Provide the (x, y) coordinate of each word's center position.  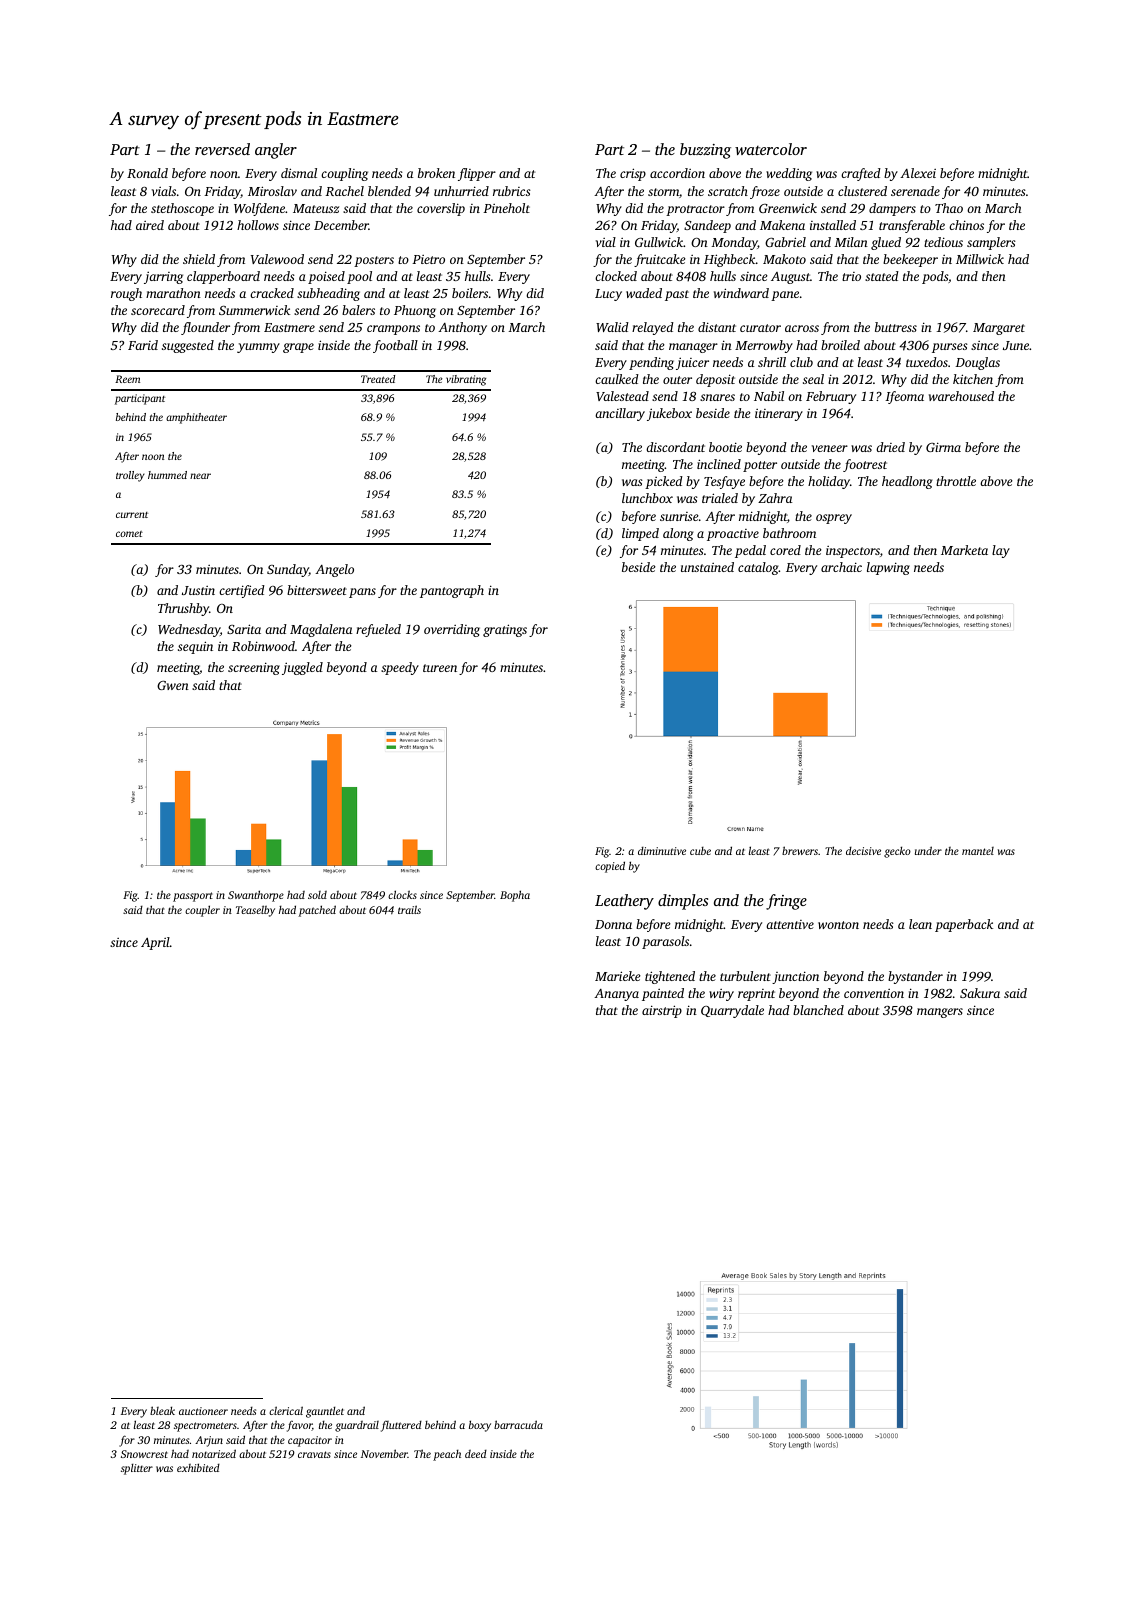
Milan (851, 242)
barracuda (518, 1424)
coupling (344, 174)
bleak (162, 1410)
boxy (480, 1426)
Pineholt (506, 208)
